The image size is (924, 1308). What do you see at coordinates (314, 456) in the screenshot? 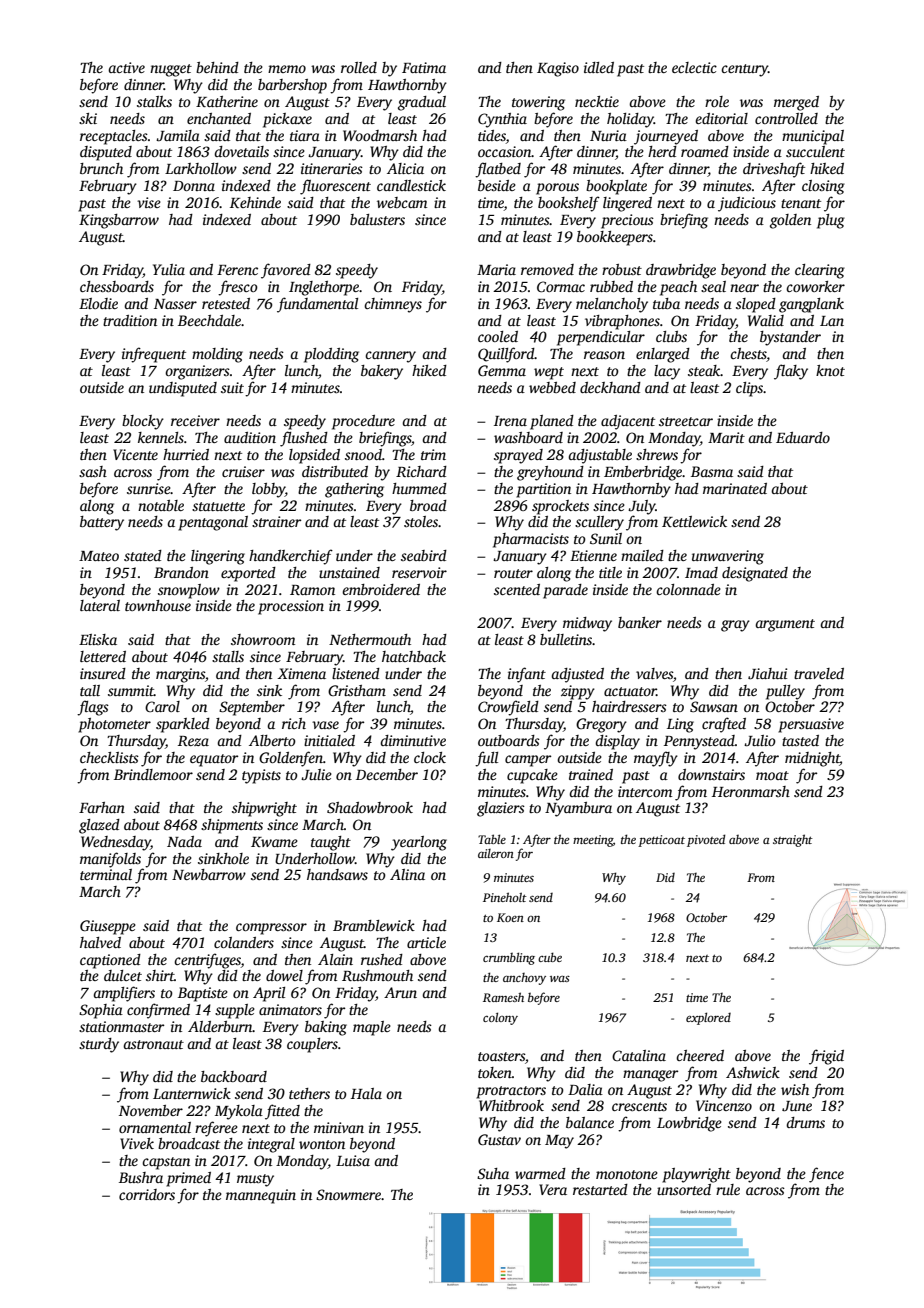
I see `lopsided` at bounding box center [314, 456].
